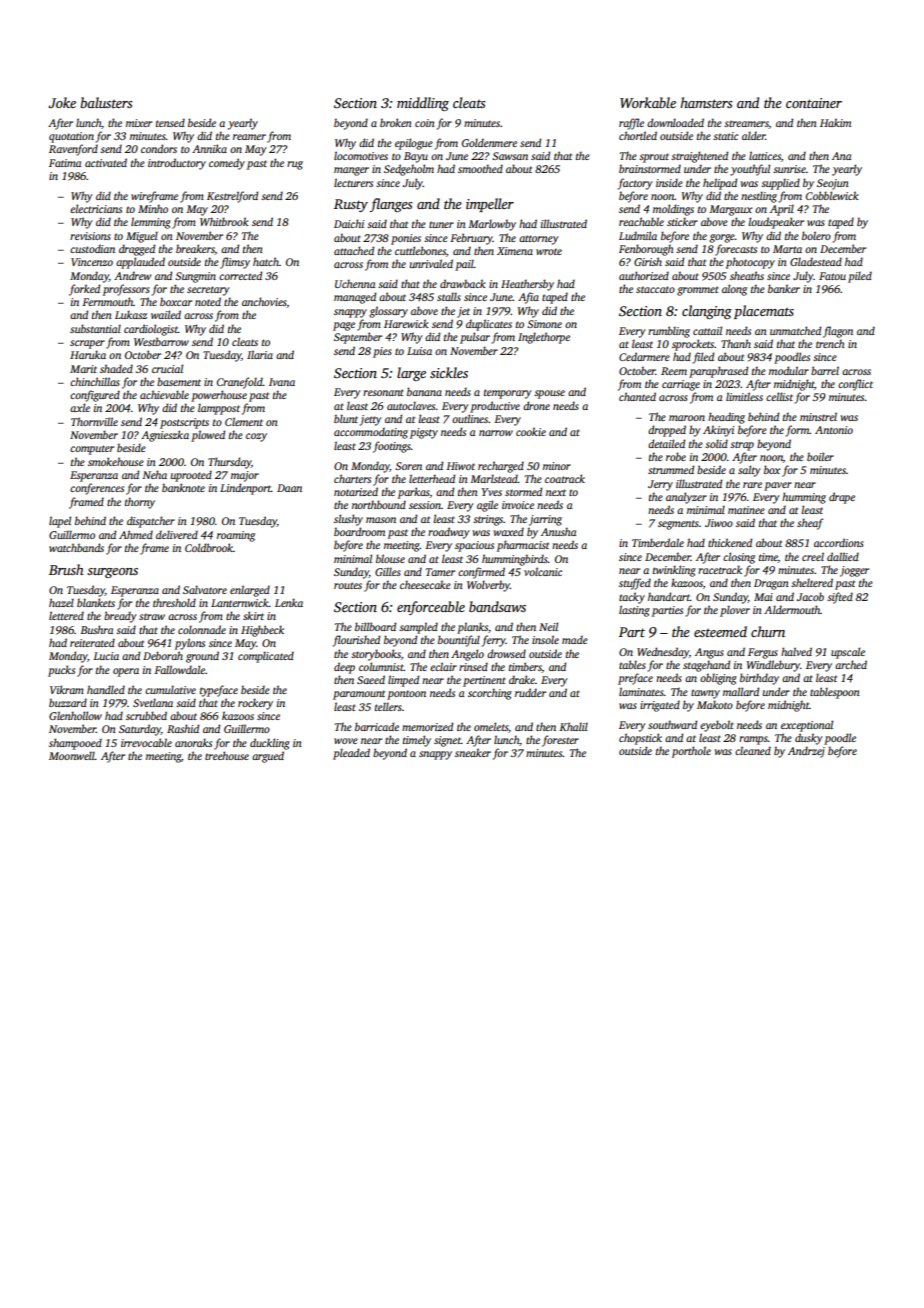 The image size is (924, 1308). Describe the element at coordinates (489, 142) in the image. I see `Goldenmere` at that location.
